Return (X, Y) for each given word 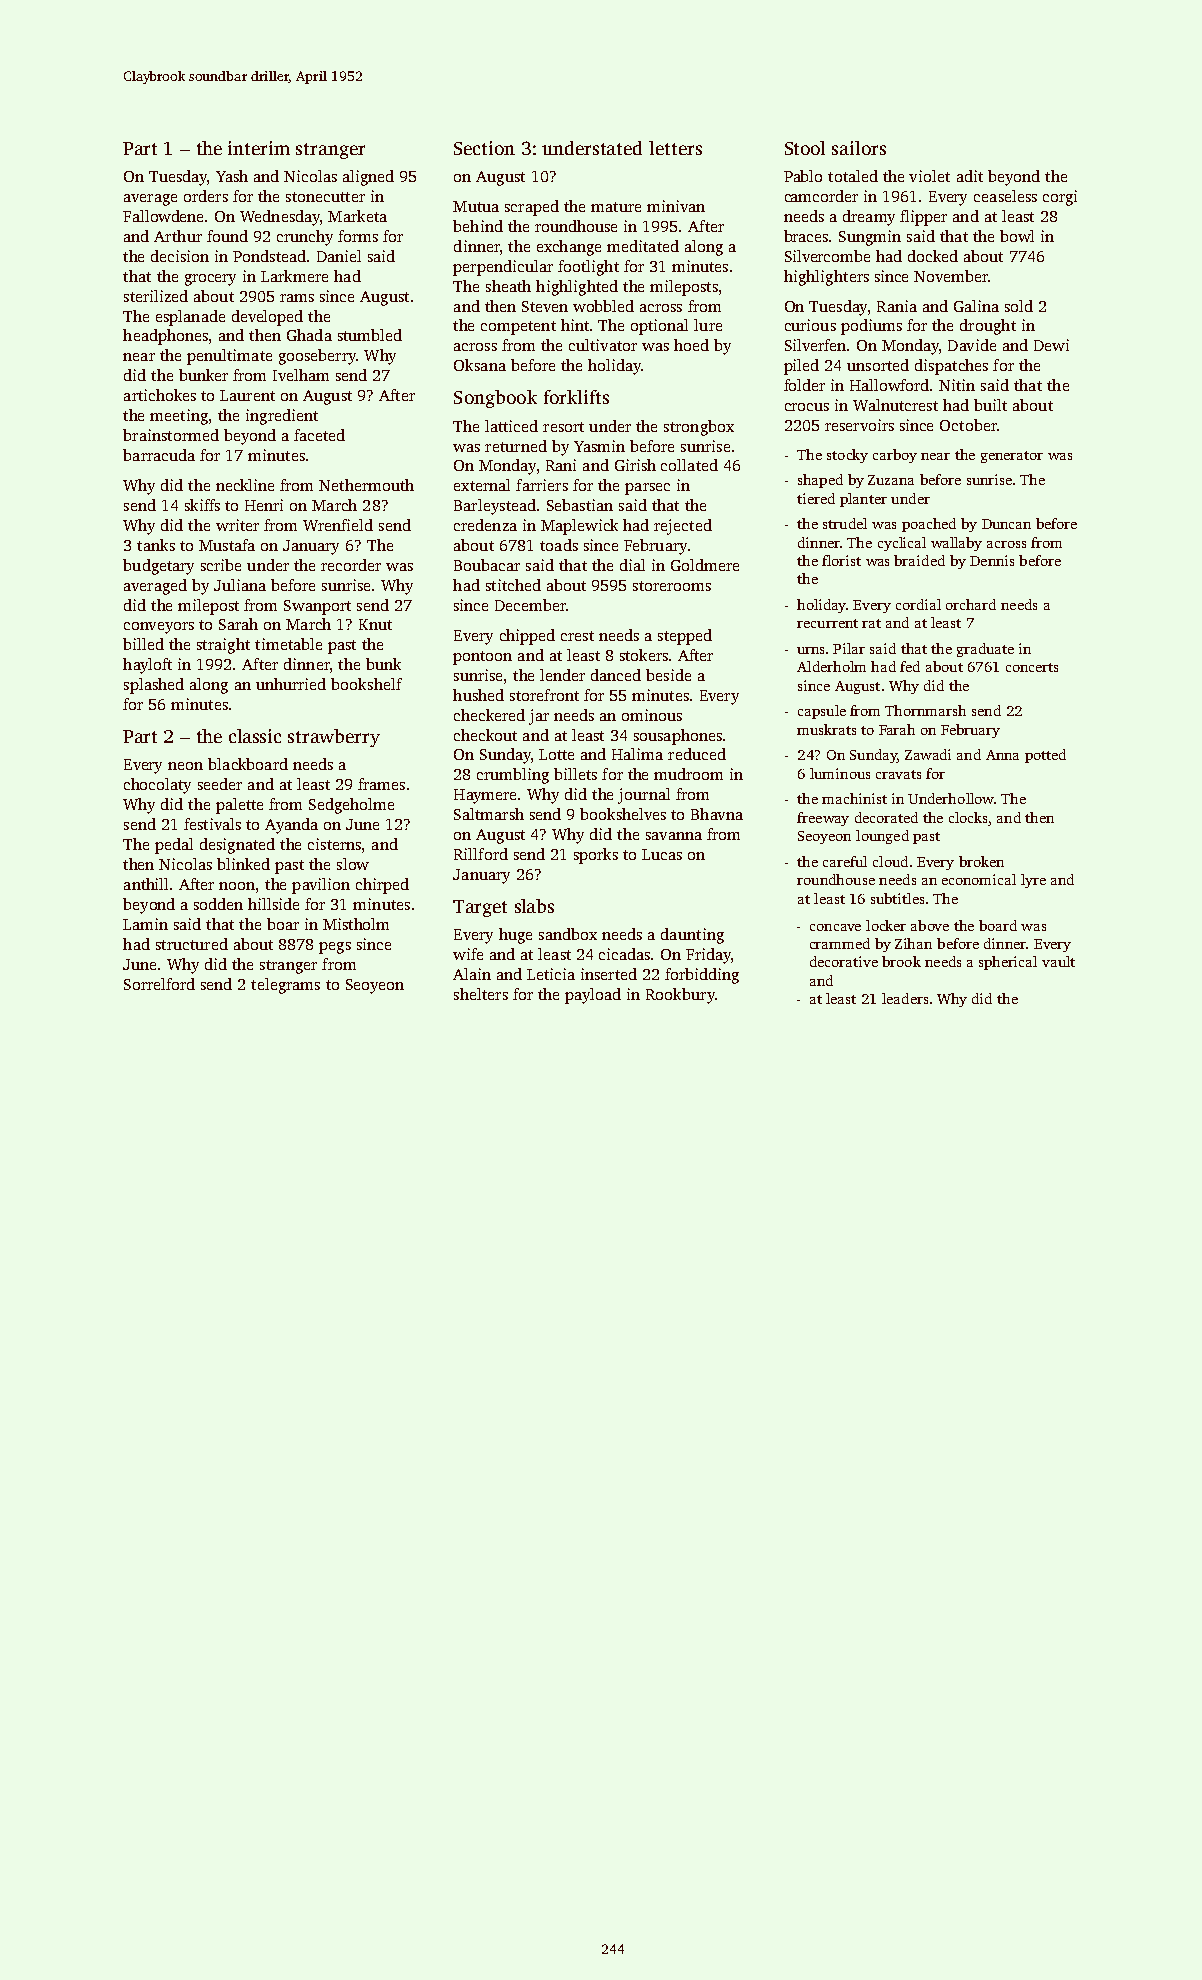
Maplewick (579, 527)
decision (180, 256)
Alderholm (831, 666)
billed (143, 644)
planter (863, 500)
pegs (335, 948)
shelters (481, 994)
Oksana (480, 365)
